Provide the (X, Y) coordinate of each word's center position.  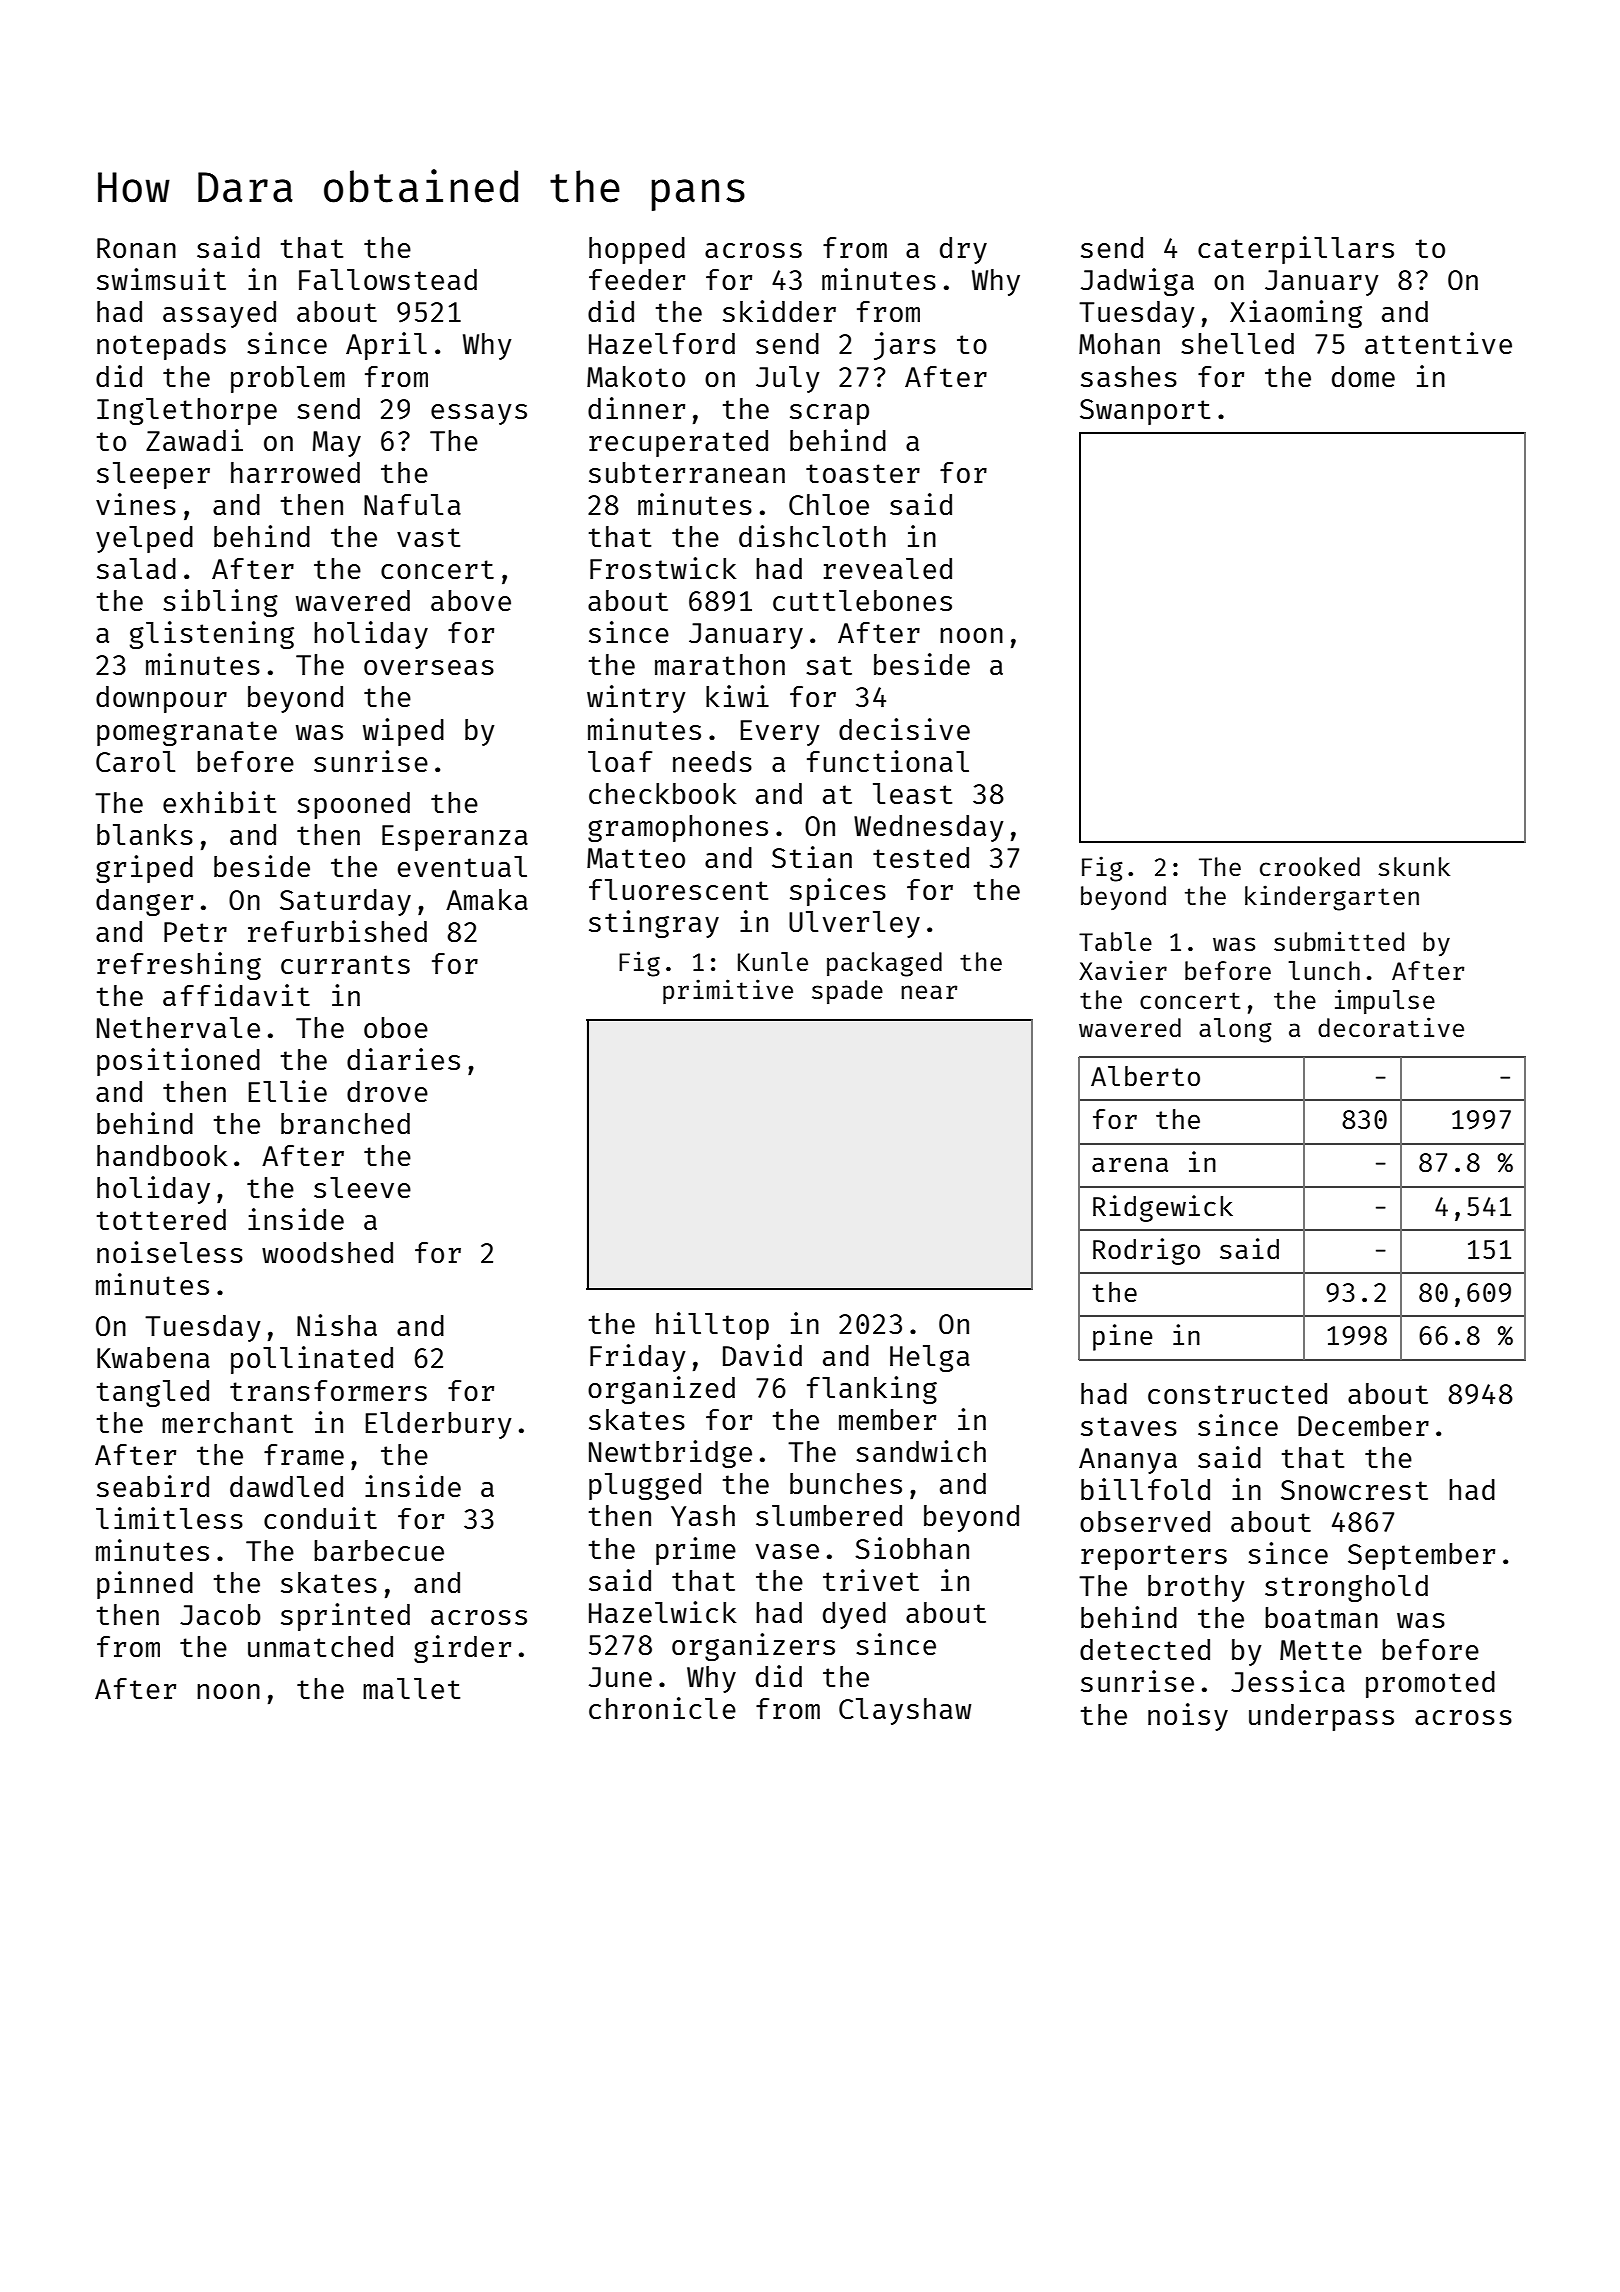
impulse (1385, 1001)
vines (136, 504)
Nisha (337, 1325)
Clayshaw (905, 1711)
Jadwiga (1137, 282)
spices (838, 892)
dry (963, 250)
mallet (411, 1688)
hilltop (712, 1326)
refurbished (337, 931)
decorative (1391, 1027)
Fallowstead (388, 279)
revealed (888, 568)
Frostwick (663, 568)
